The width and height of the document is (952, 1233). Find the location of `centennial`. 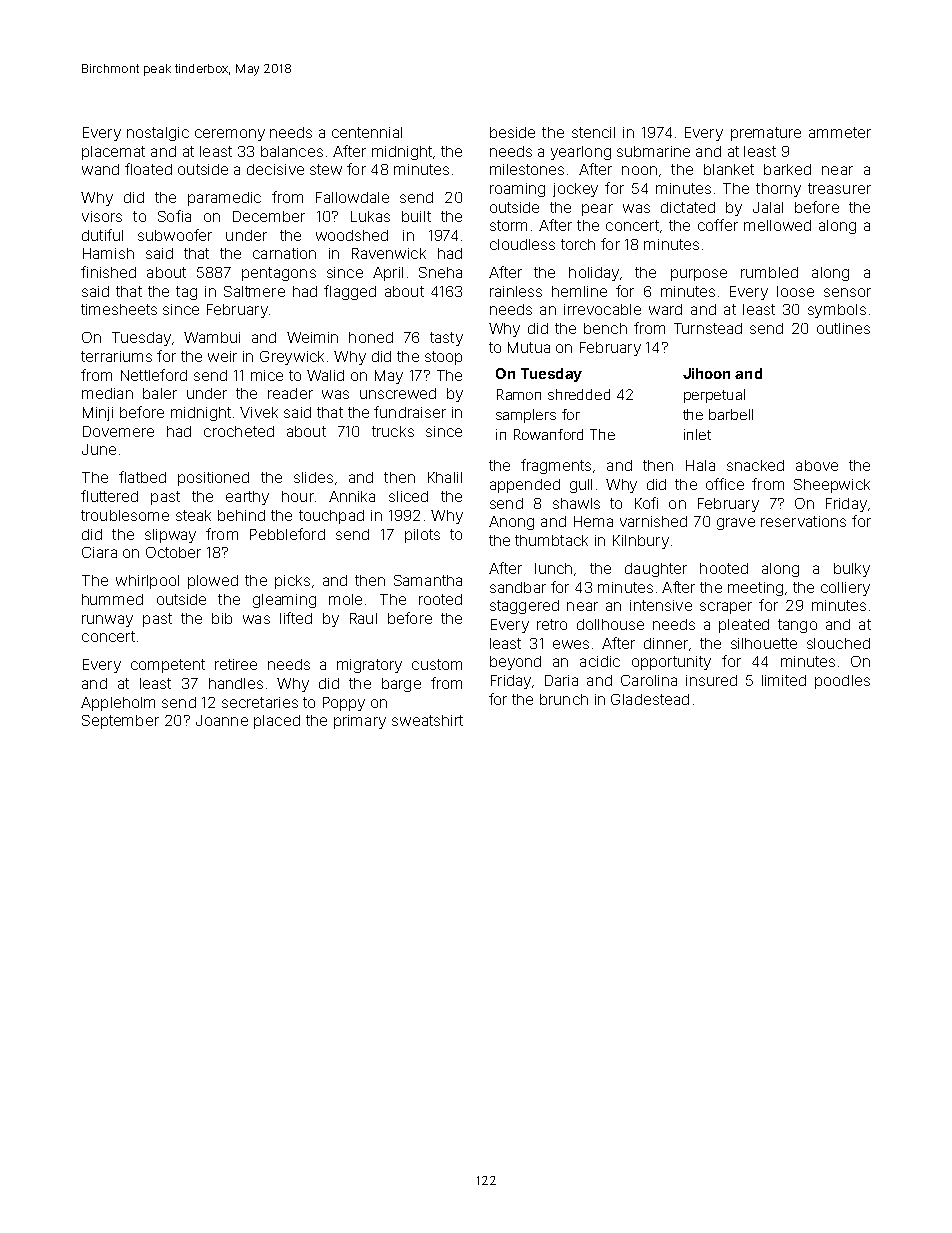

centennial is located at coordinates (367, 132).
